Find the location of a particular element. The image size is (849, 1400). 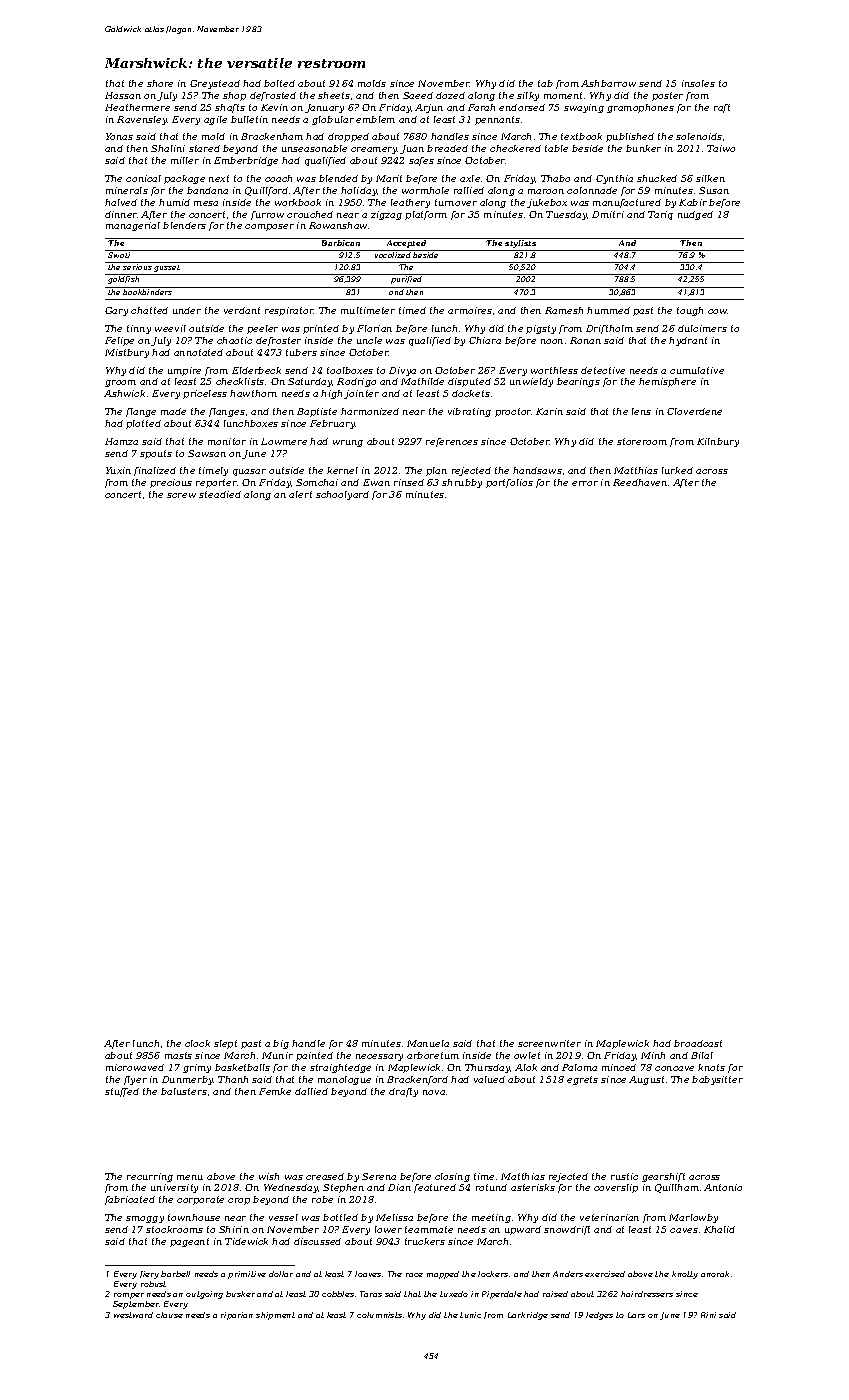

tunic is located at coordinates (470, 1315).
